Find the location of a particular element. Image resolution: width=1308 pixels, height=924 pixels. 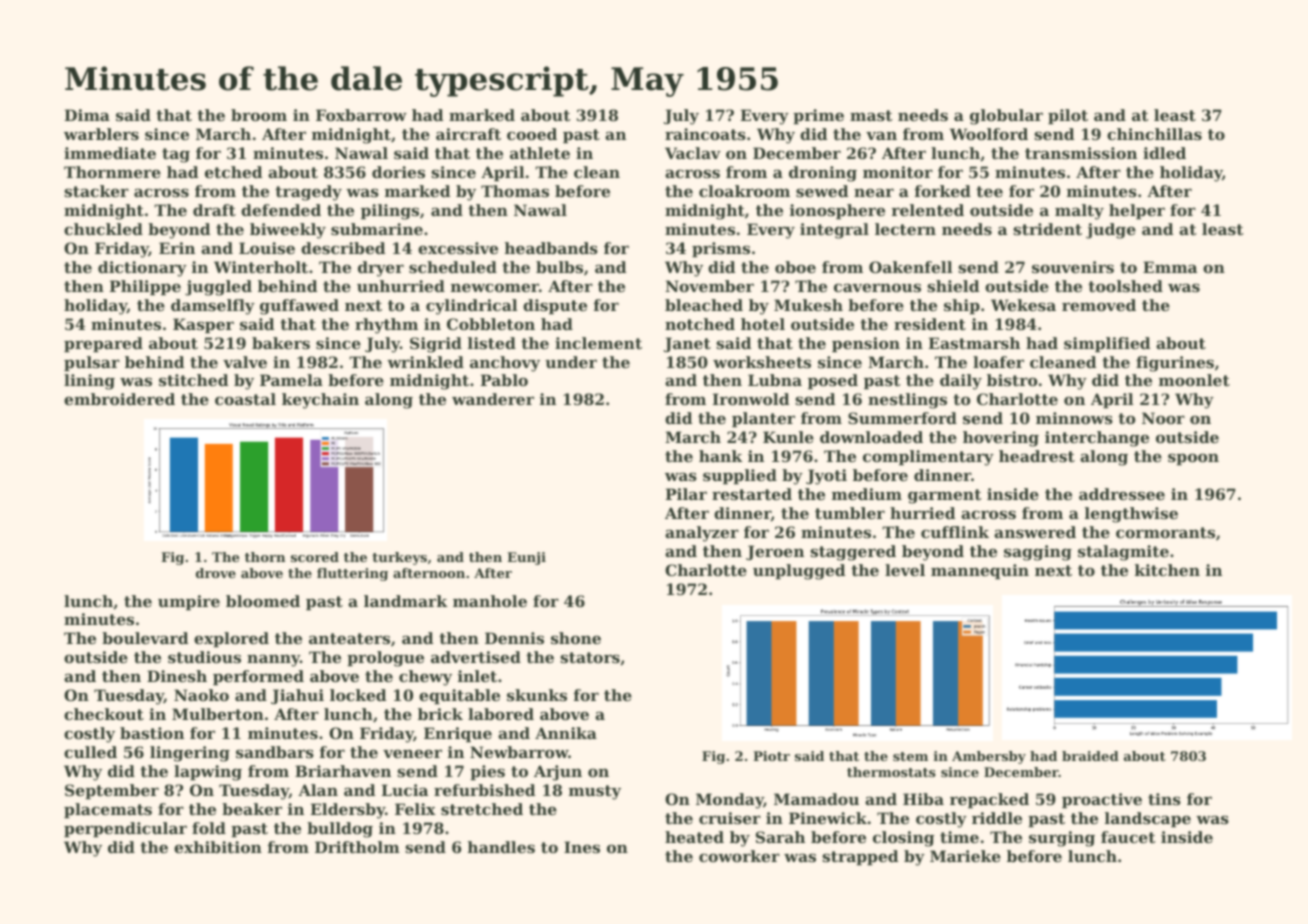

raincoats is located at coordinates (705, 134).
